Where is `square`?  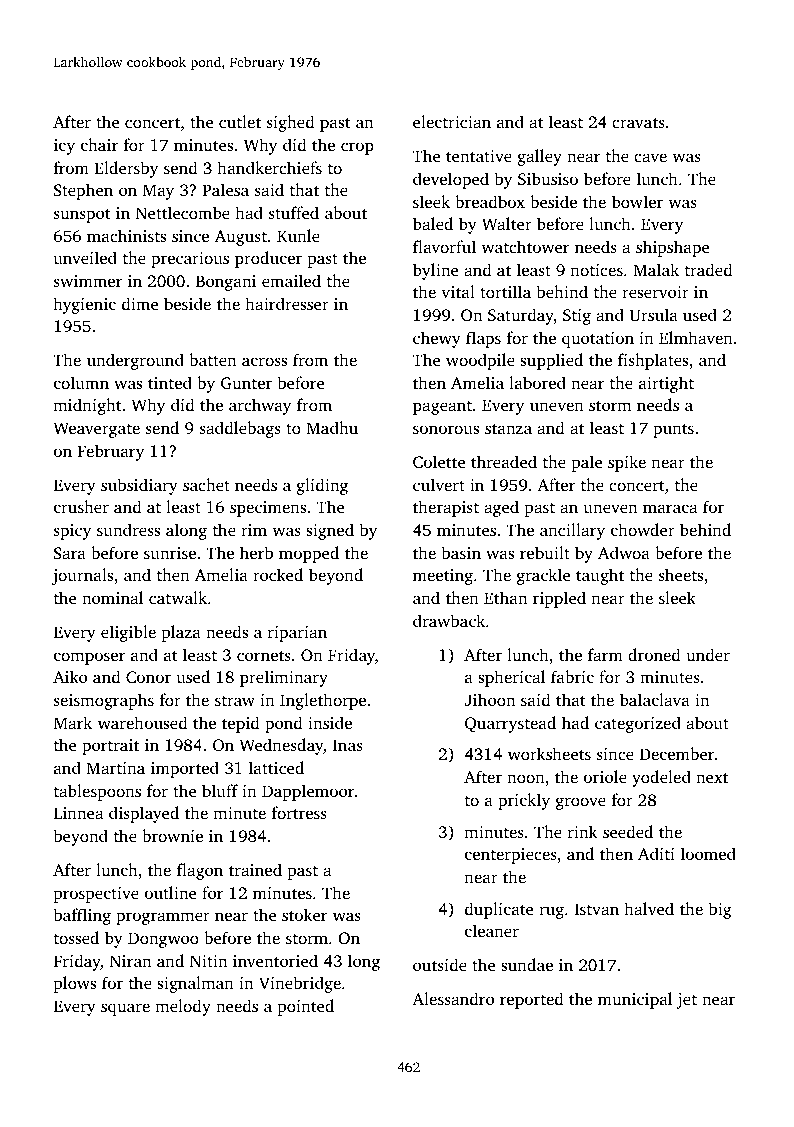
square is located at coordinates (125, 1009).
